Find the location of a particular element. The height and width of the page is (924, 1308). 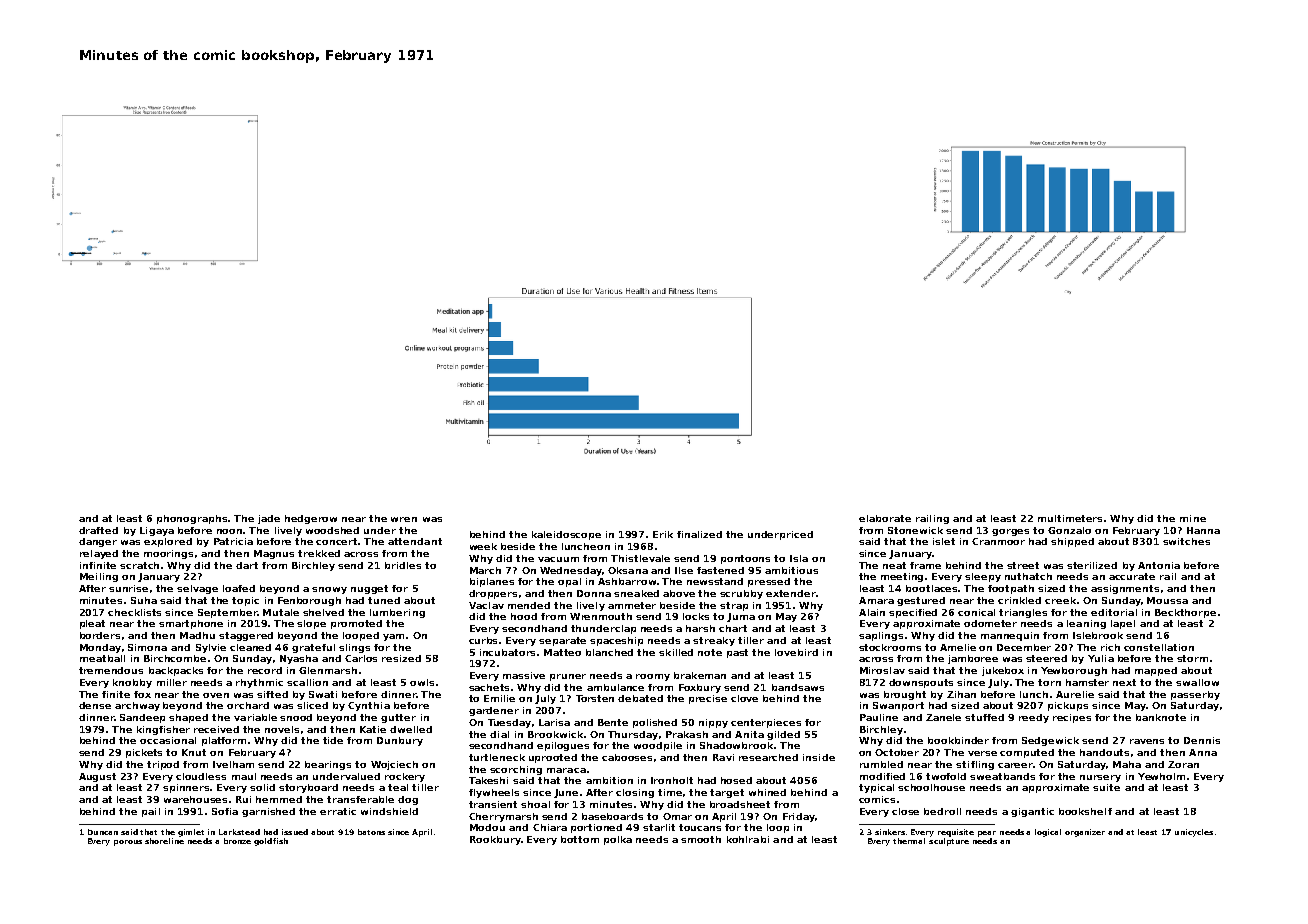

Sandeep is located at coordinates (142, 718).
